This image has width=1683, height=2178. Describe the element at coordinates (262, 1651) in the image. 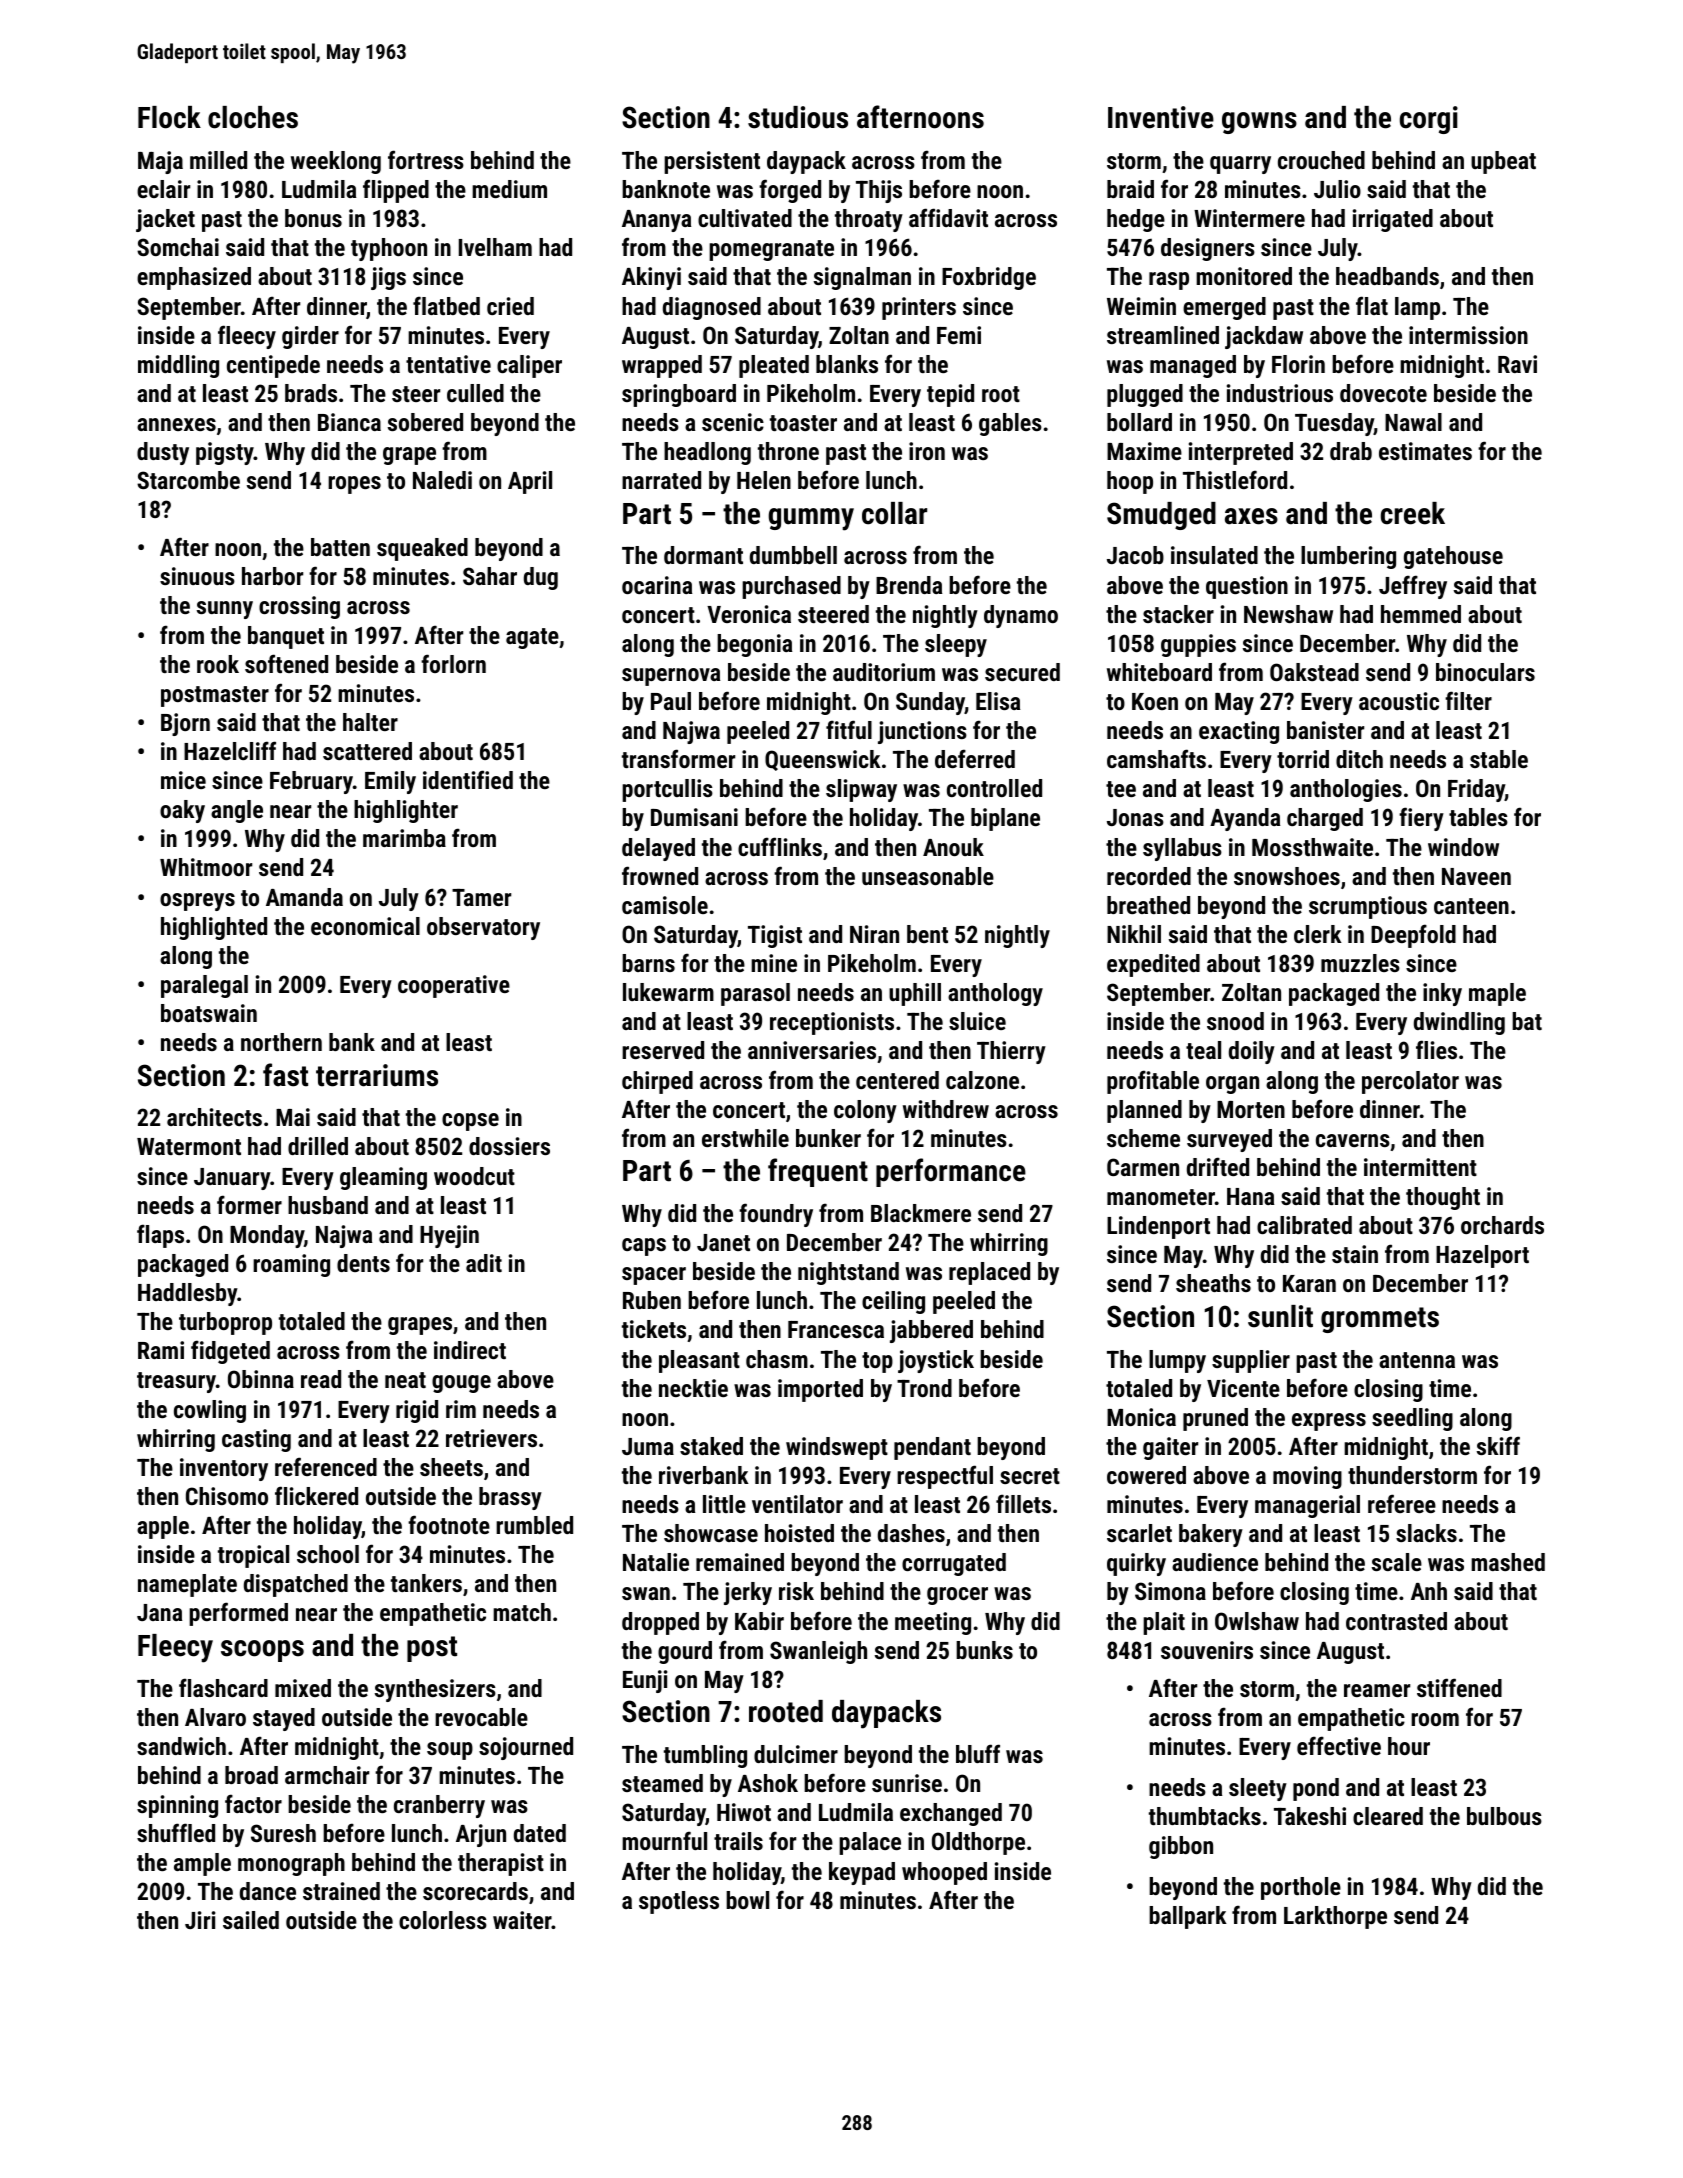

I see `scoops` at that location.
